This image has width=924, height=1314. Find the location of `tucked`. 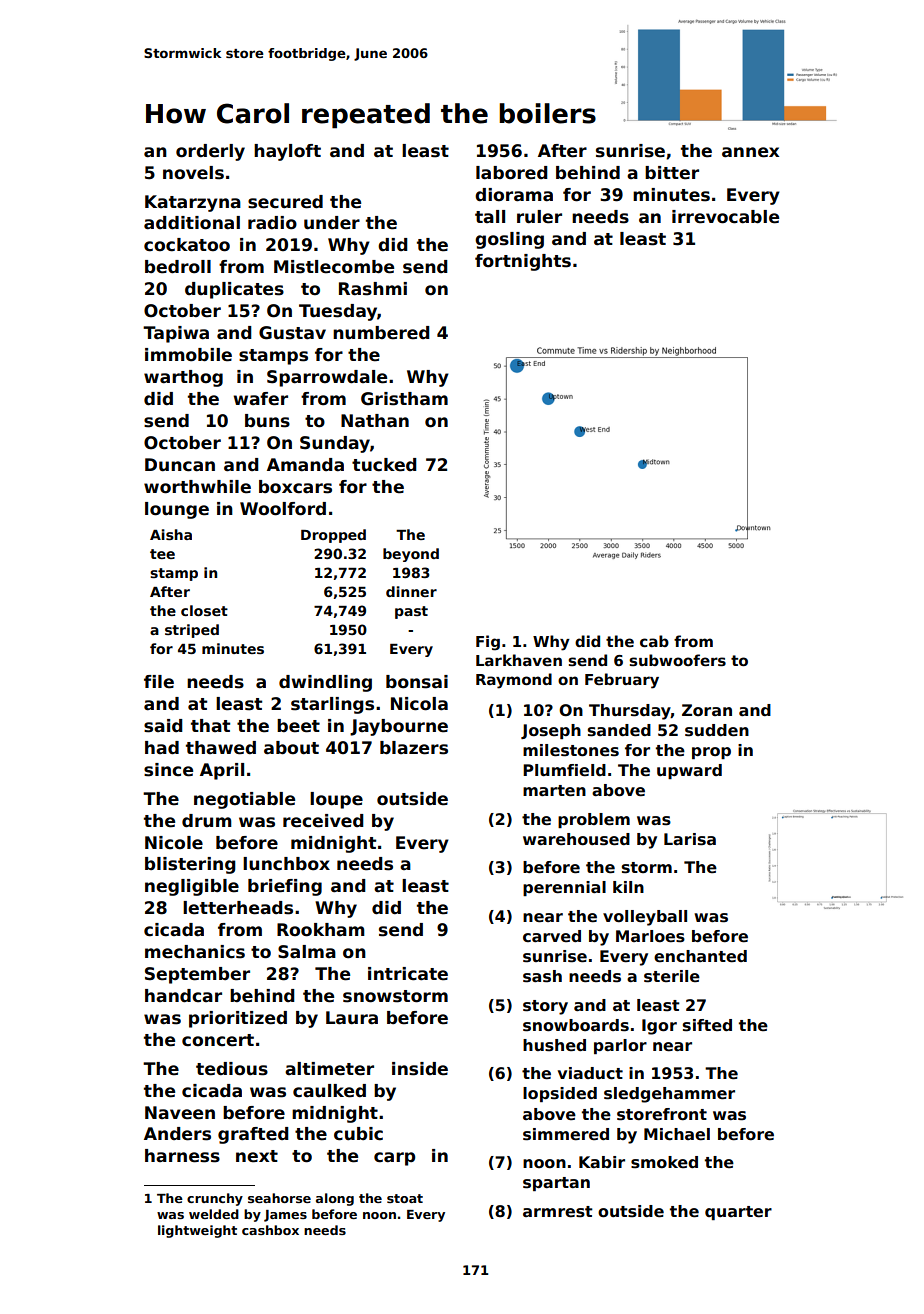

tucked is located at coordinates (384, 465).
